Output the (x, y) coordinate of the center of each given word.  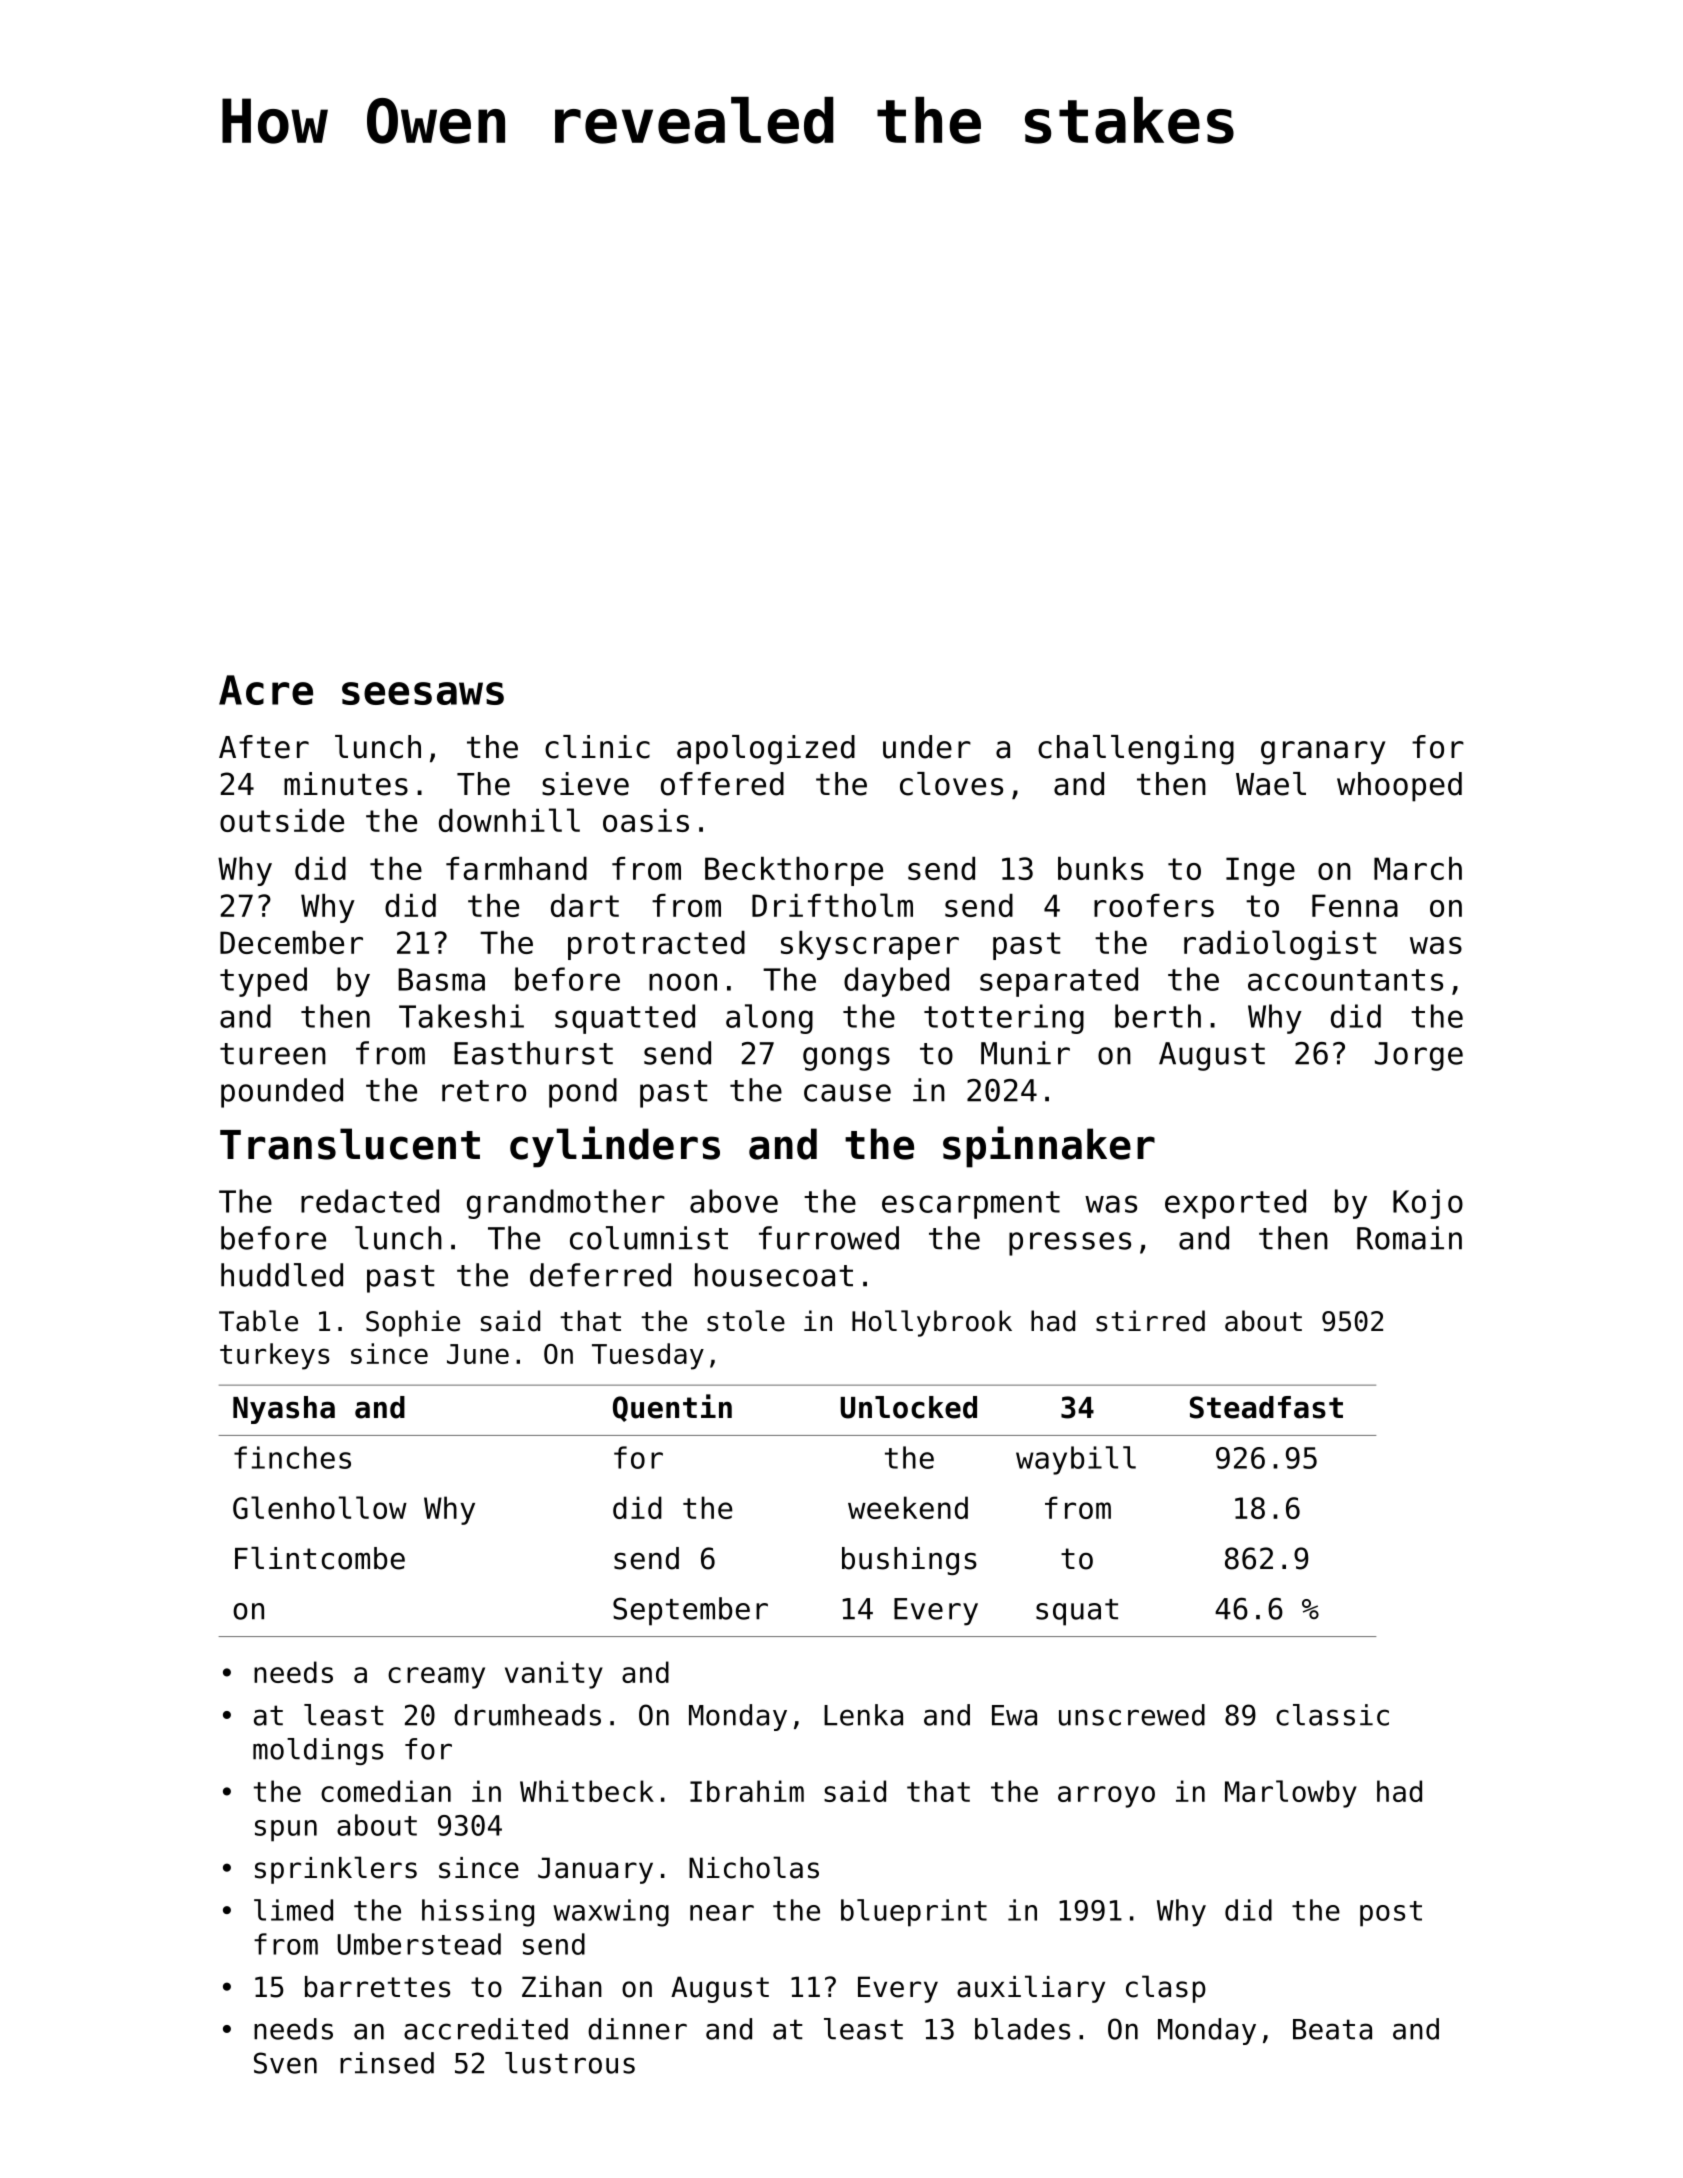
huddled (282, 1275)
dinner (637, 2029)
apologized (766, 750)
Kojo (1428, 1204)
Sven (285, 2063)
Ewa (1014, 1715)
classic (1332, 1715)
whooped (1399, 787)
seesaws (423, 693)
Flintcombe (320, 1558)
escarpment (971, 1205)
